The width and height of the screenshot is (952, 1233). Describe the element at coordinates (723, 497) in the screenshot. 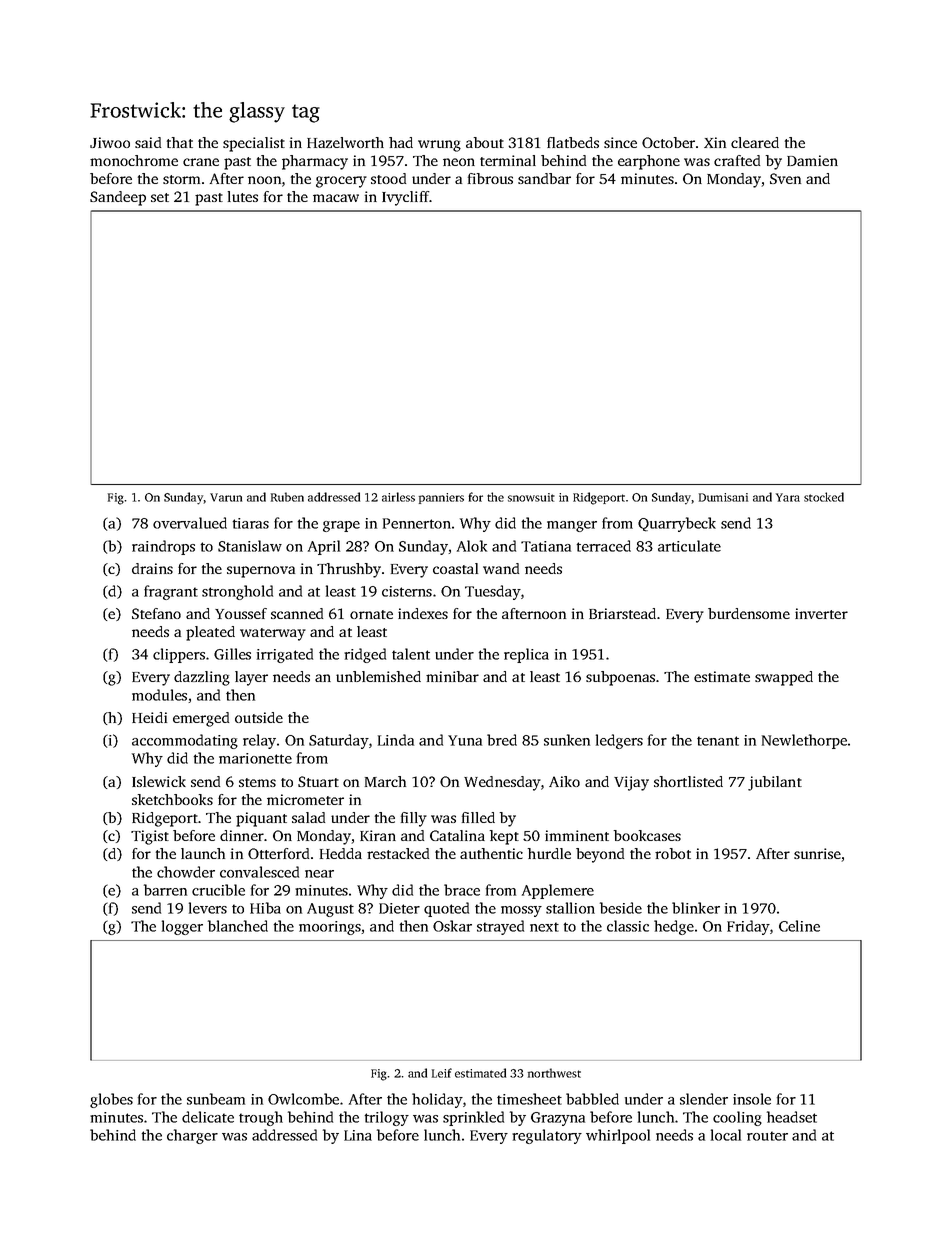

I see `Dumisani` at that location.
